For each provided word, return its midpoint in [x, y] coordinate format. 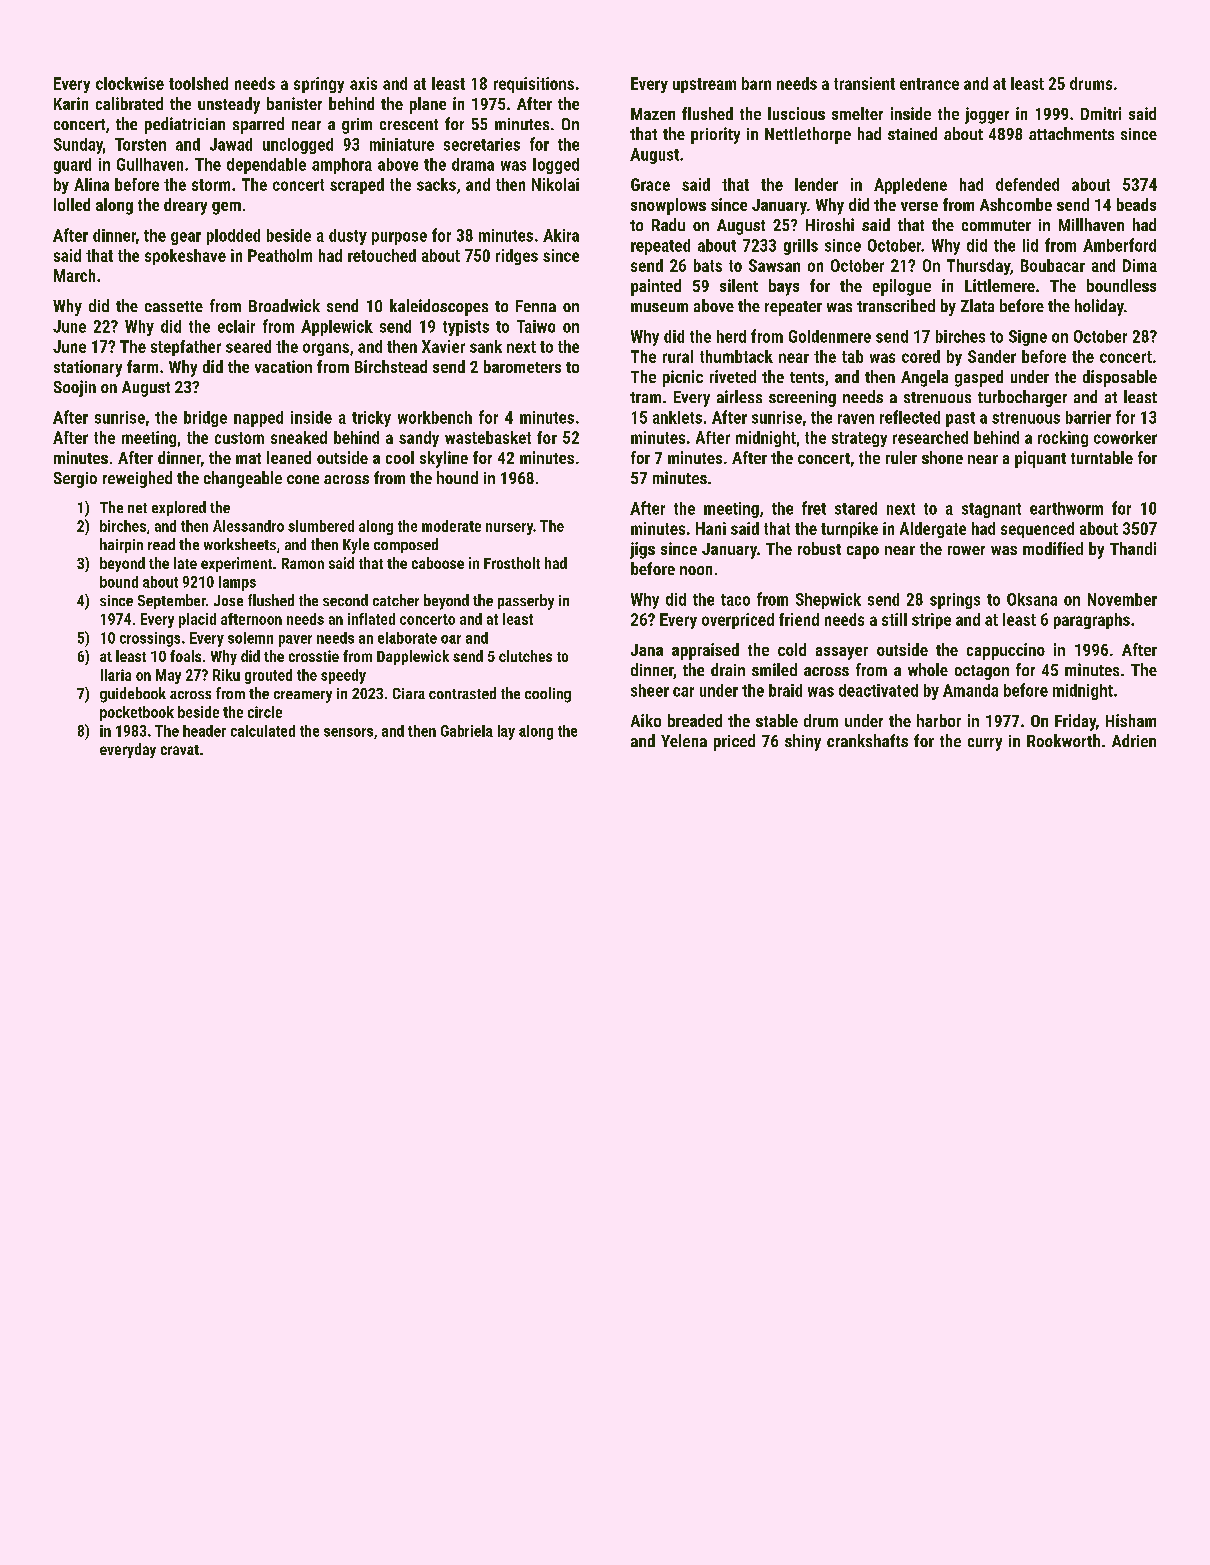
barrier [1088, 417]
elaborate [407, 638]
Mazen [653, 114]
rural [678, 356]
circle [265, 712]
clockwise [130, 83]
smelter [857, 113]
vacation [283, 366]
